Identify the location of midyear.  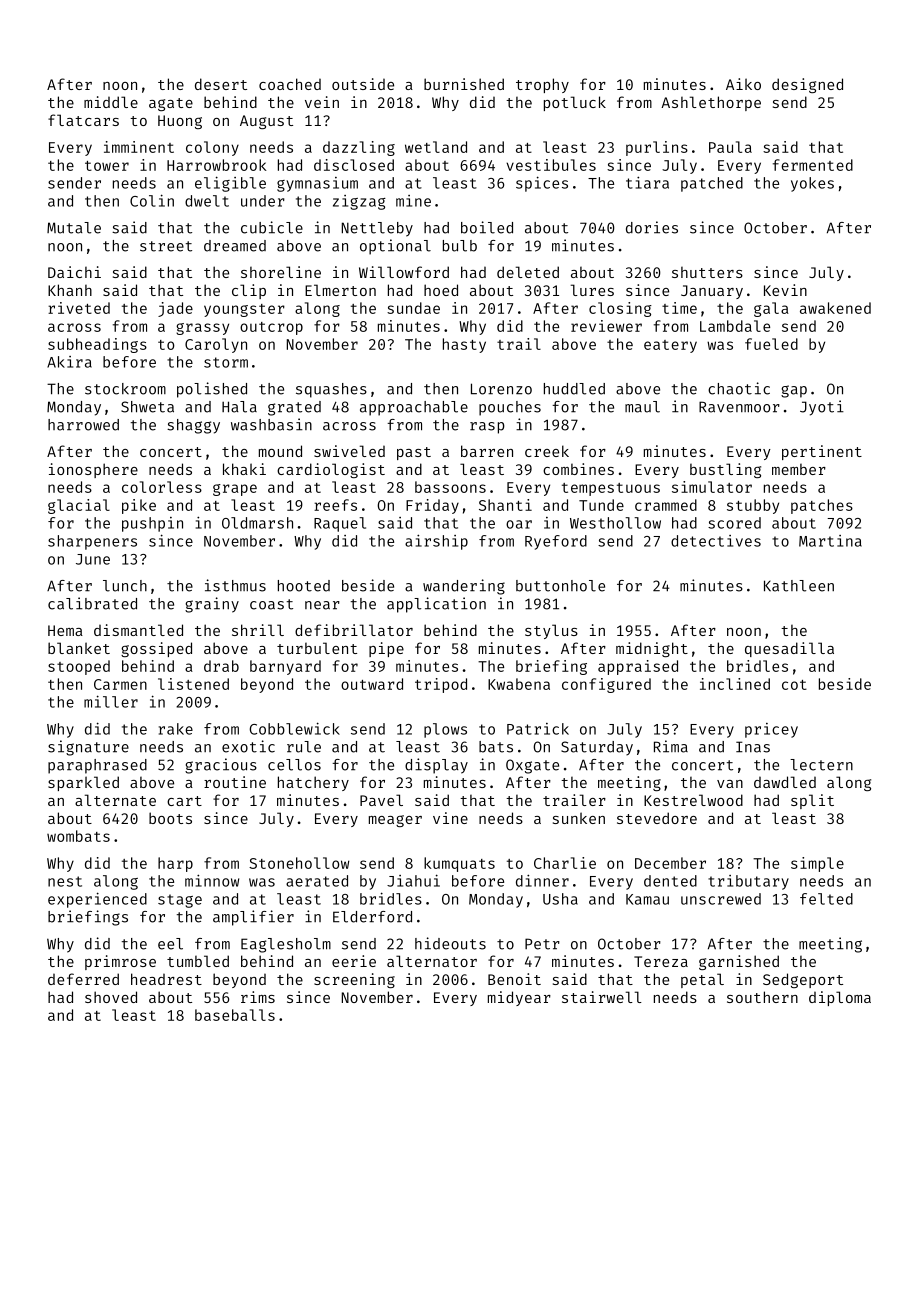
(519, 998).
